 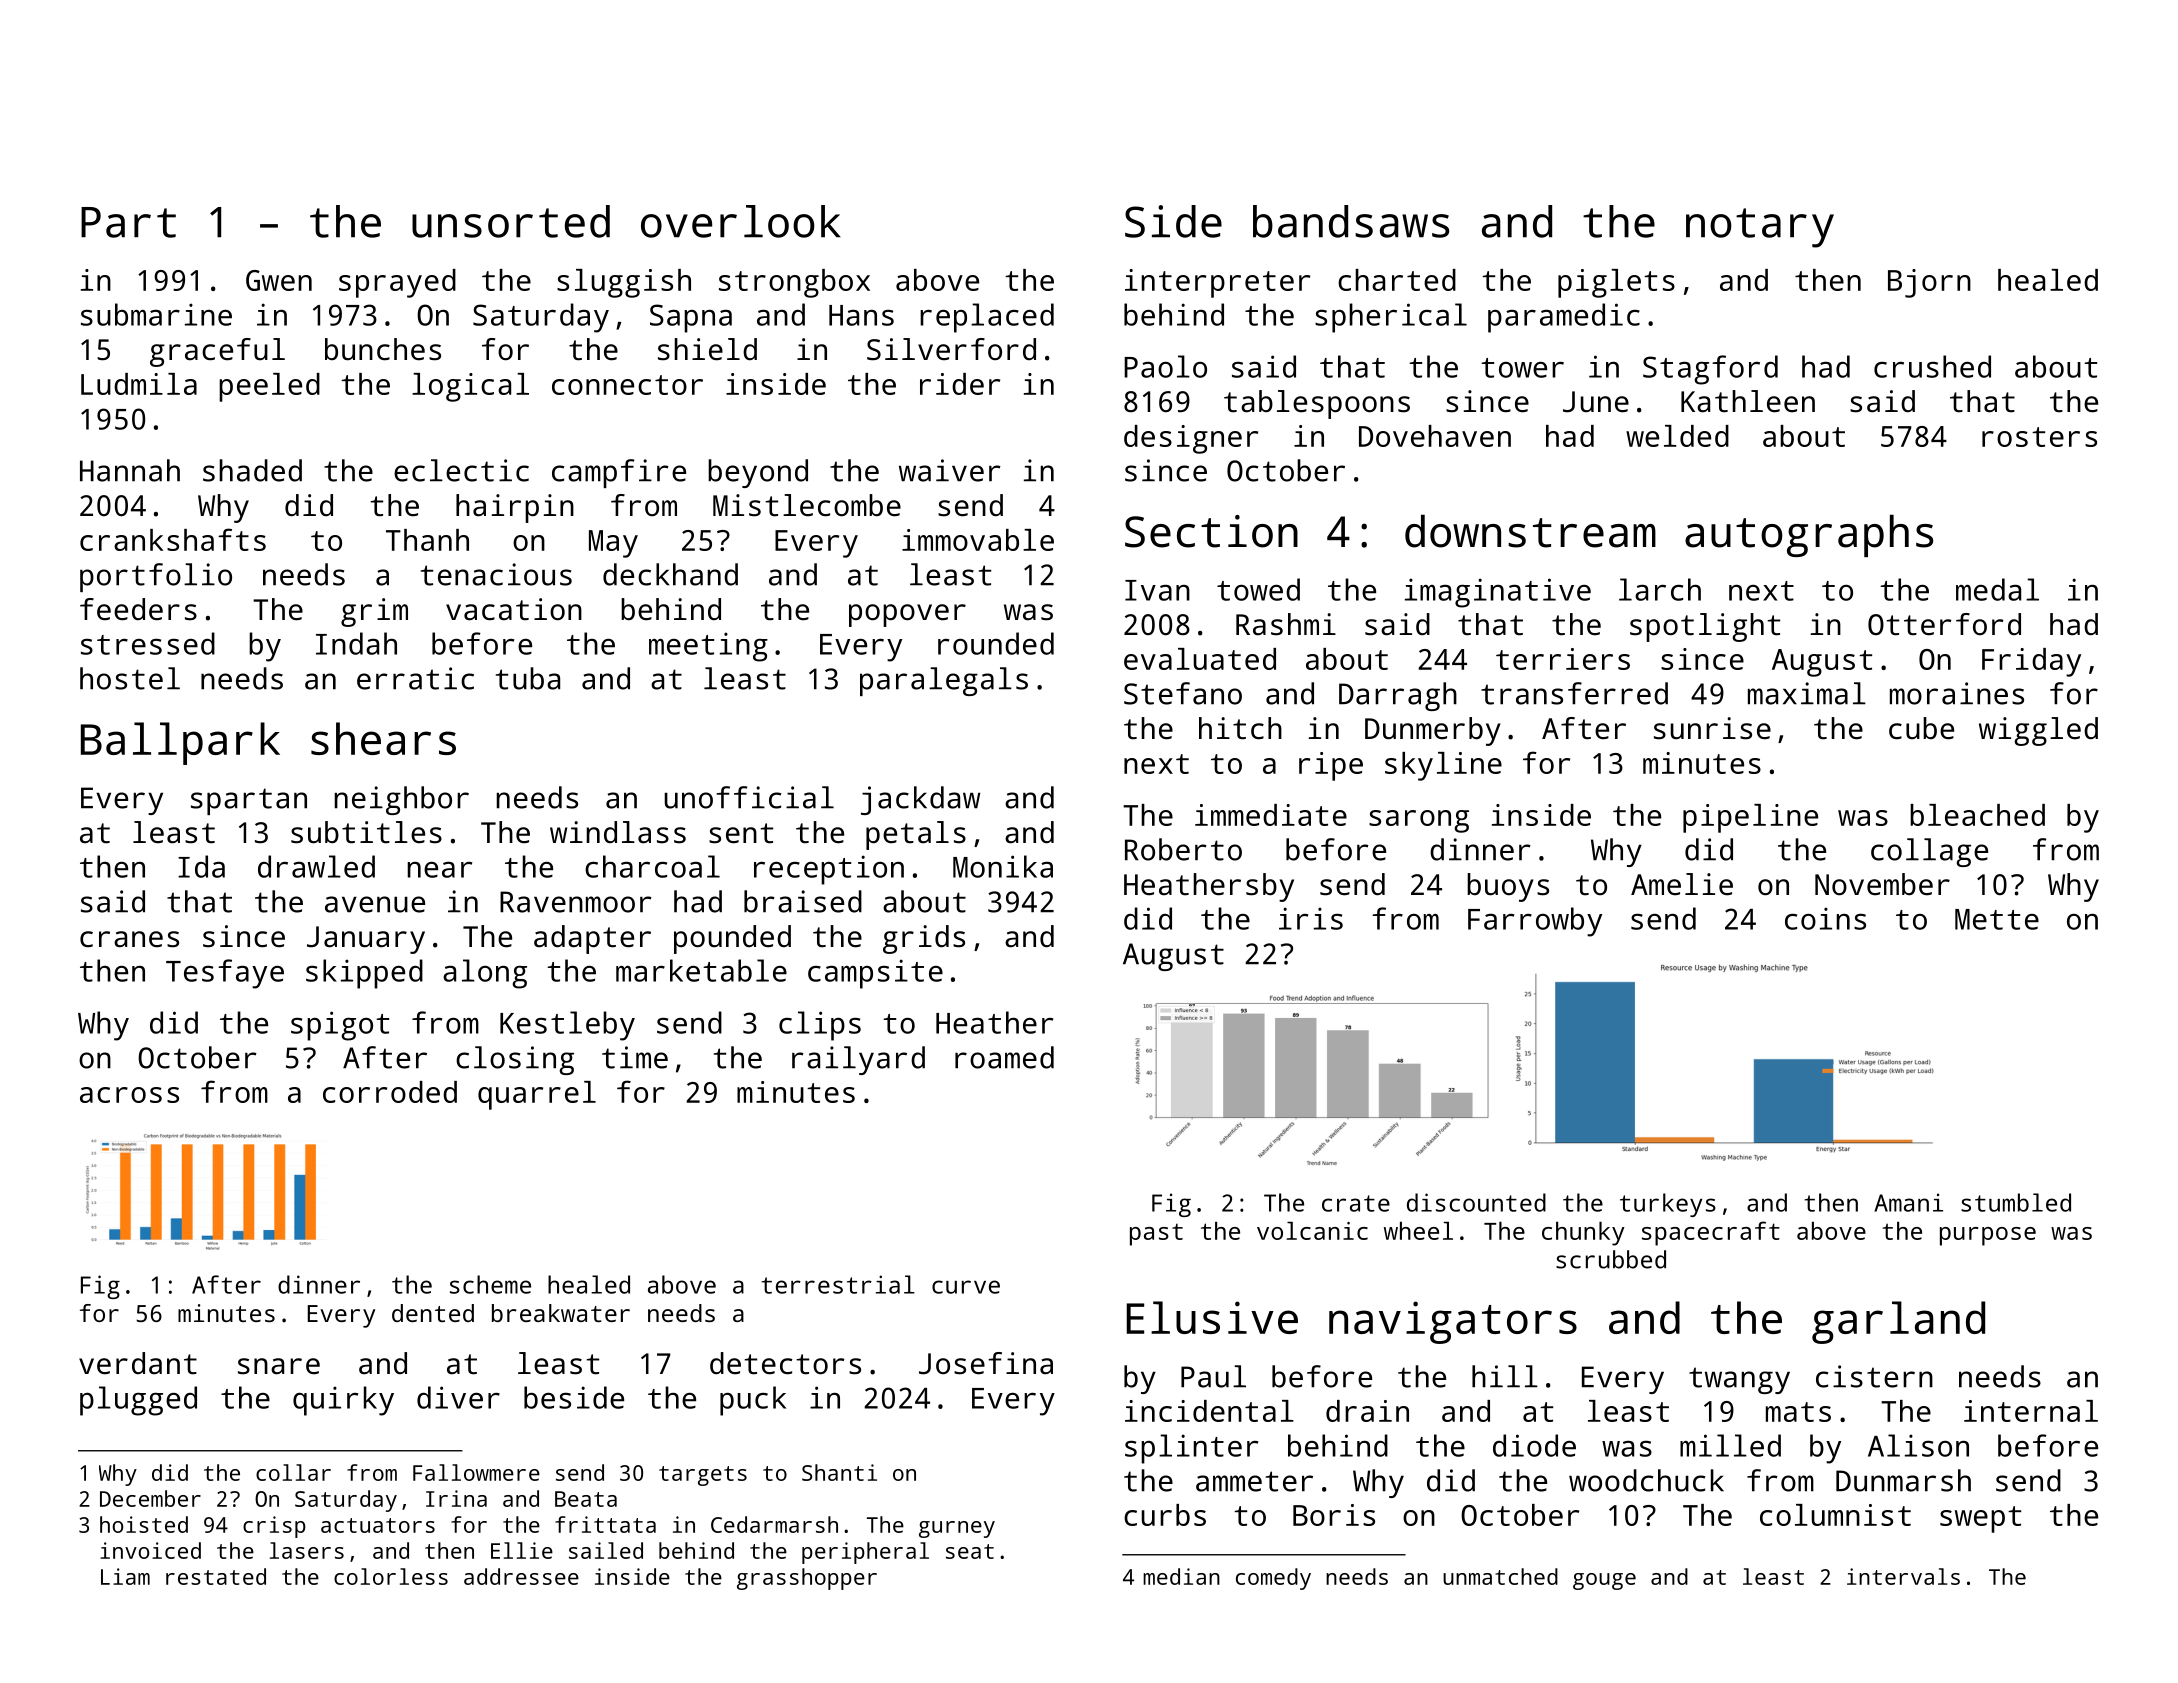 What do you see at coordinates (1760, 228) in the image?
I see `notary` at bounding box center [1760, 228].
